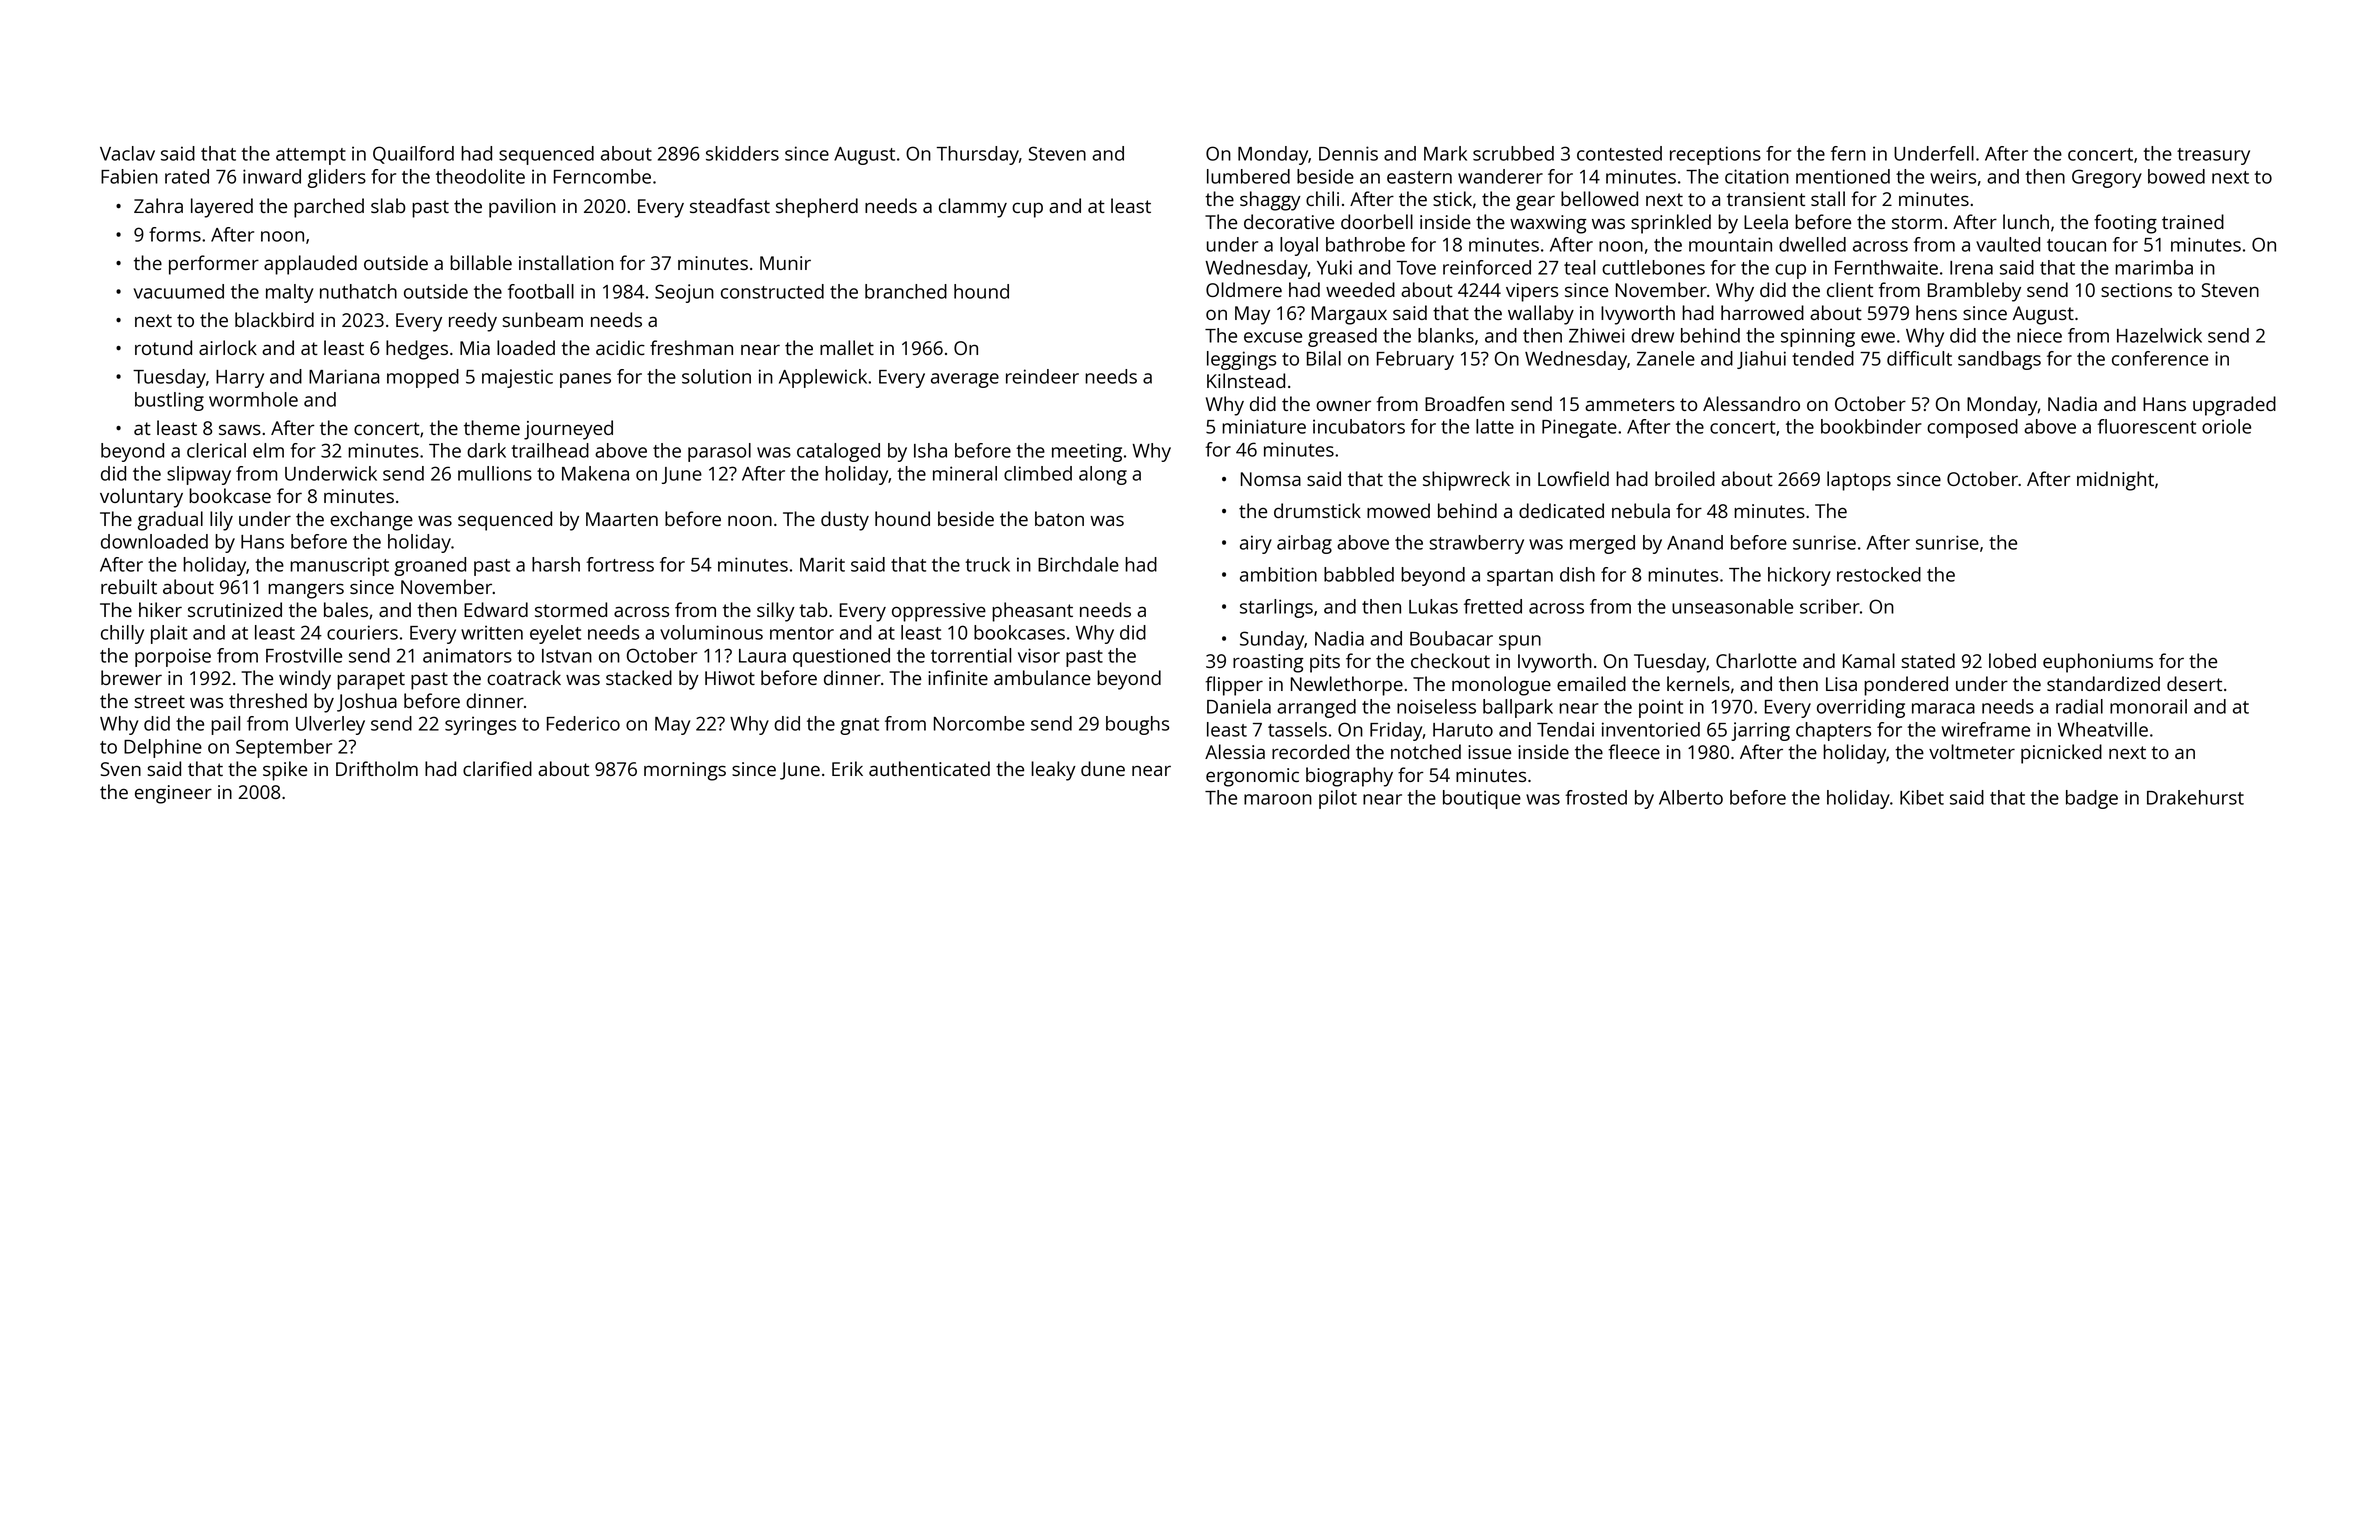 The image size is (2380, 1540). What do you see at coordinates (1818, 337) in the screenshot?
I see `spinning` at bounding box center [1818, 337].
